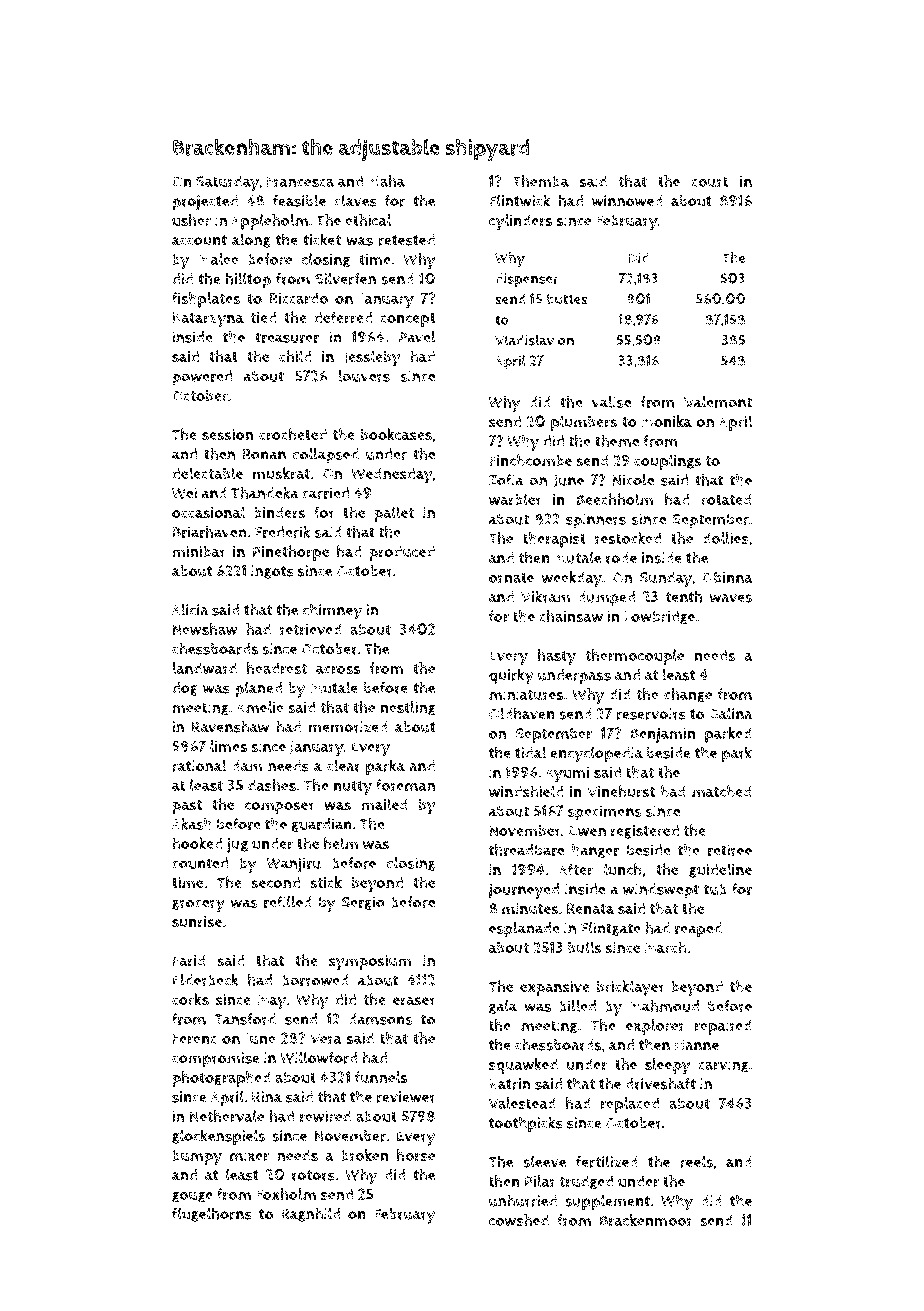  What do you see at coordinates (310, 1214) in the document?
I see `Ragnhild` at bounding box center [310, 1214].
